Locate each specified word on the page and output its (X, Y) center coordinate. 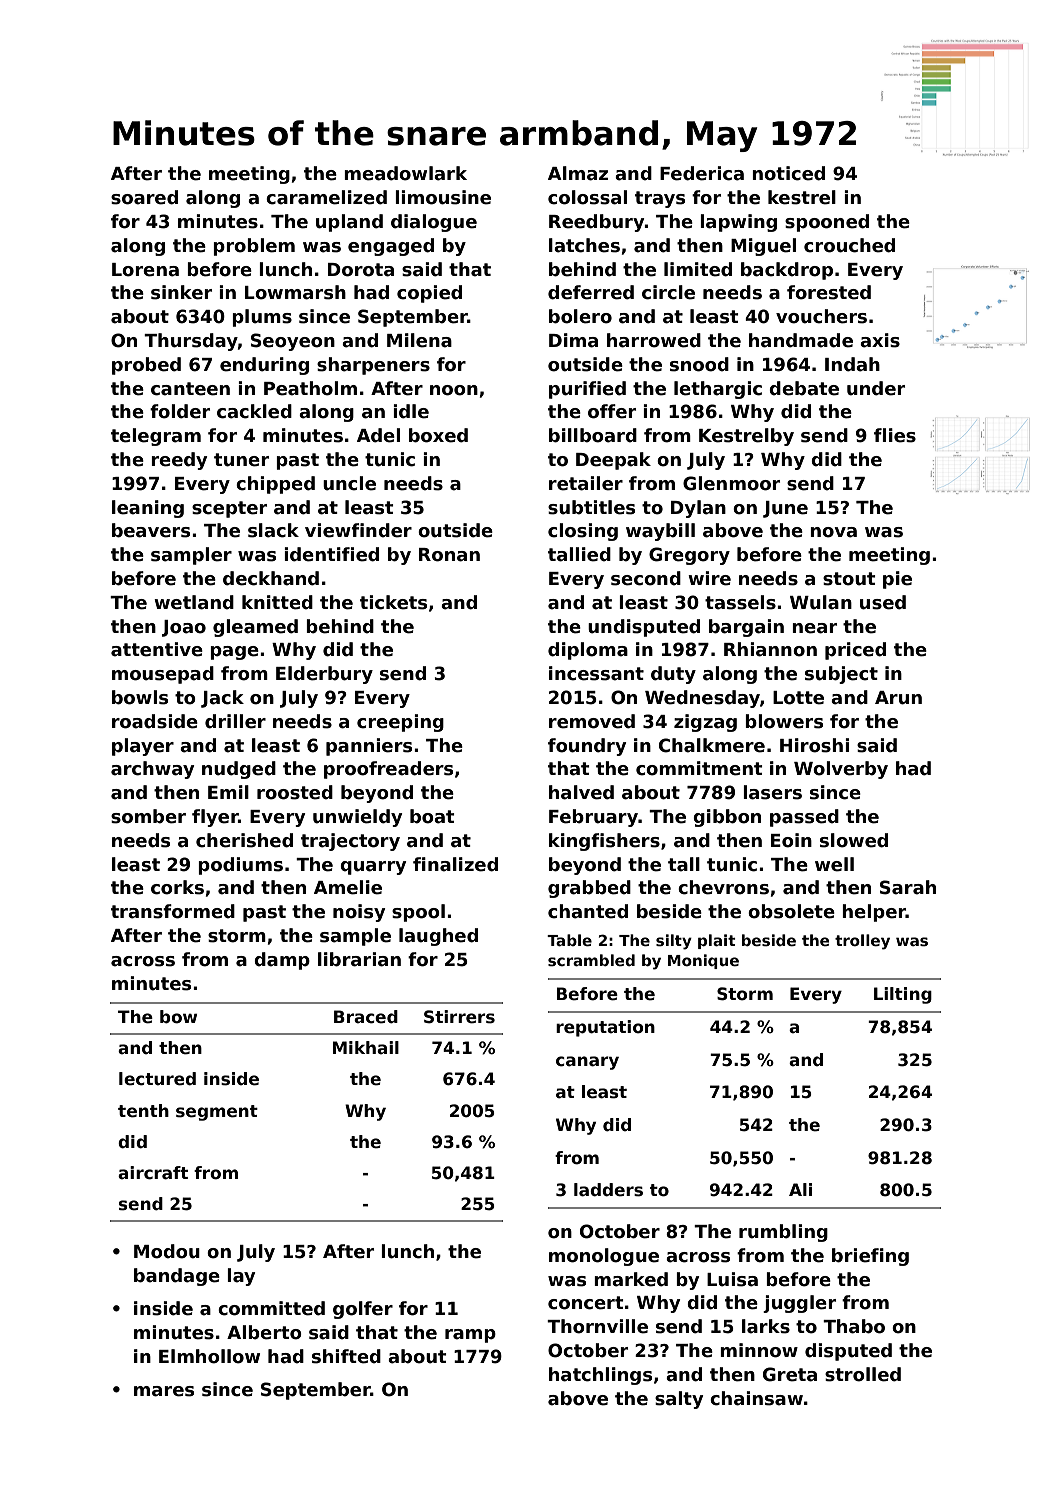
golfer (363, 1310)
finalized (455, 864)
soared (144, 197)
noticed (788, 173)
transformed (173, 911)
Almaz (578, 173)
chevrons (723, 887)
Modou (167, 1251)
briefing (870, 1257)
